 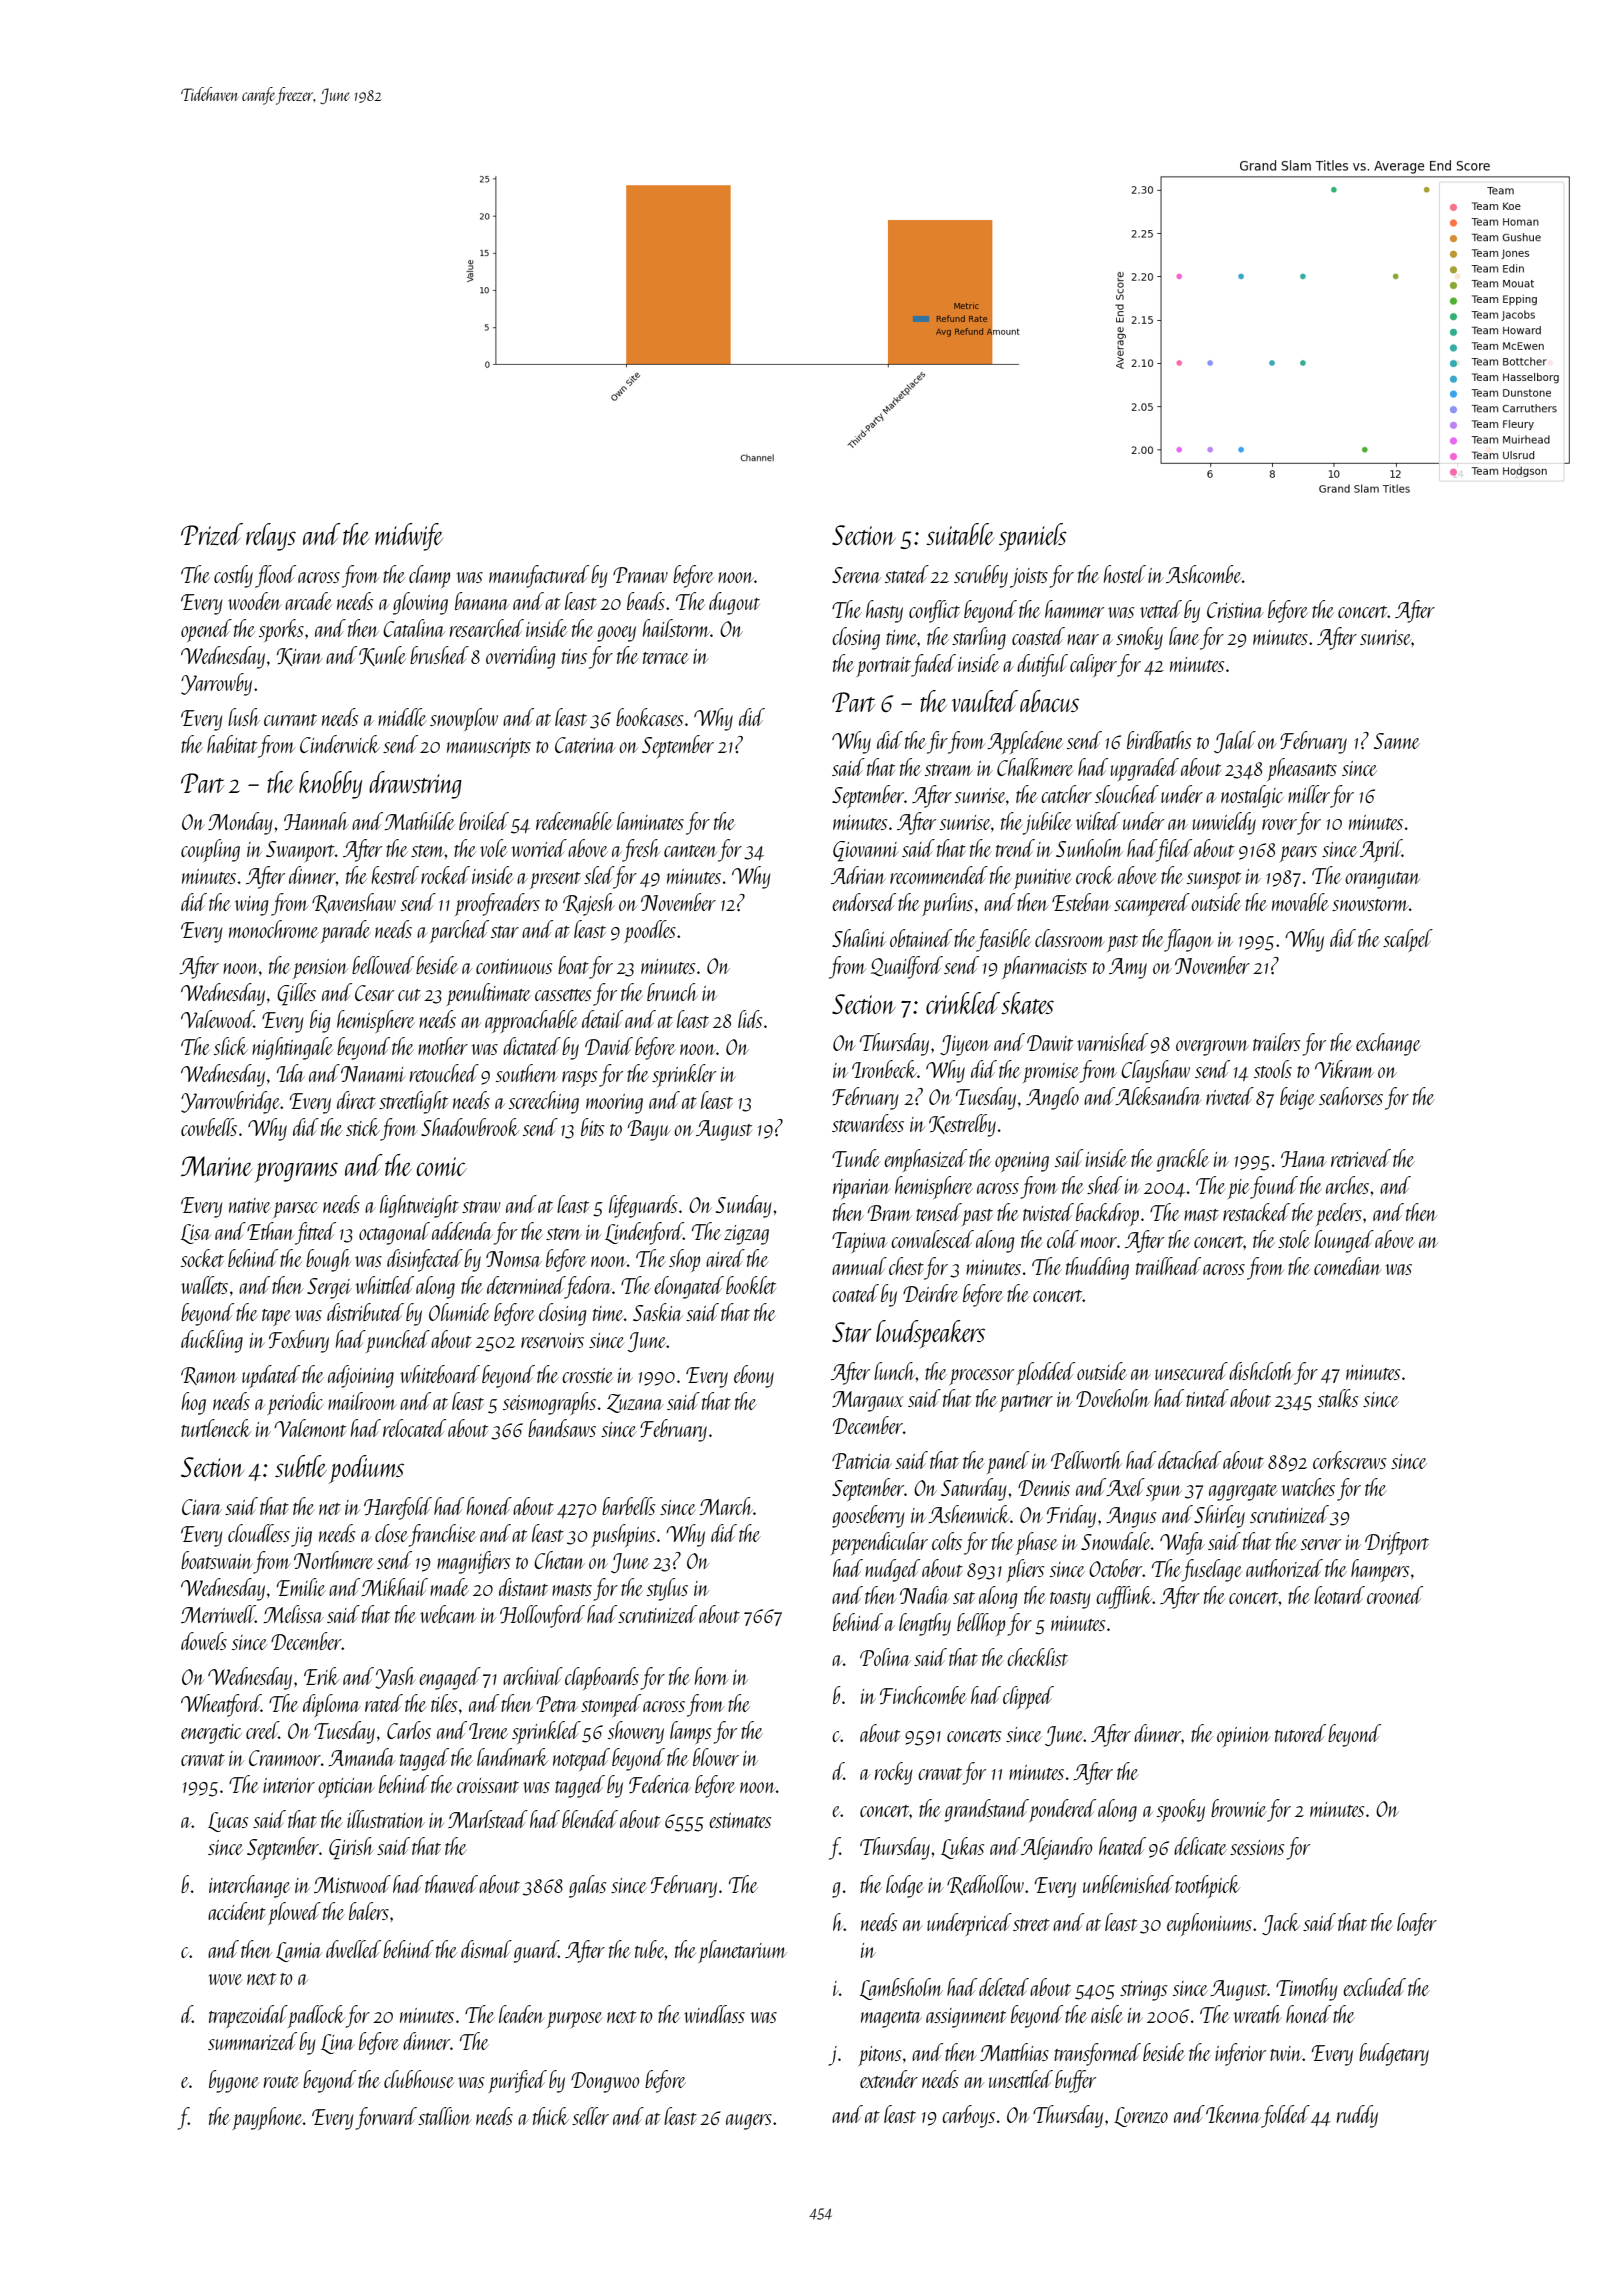 What do you see at coordinates (749, 2122) in the screenshot?
I see `augers` at bounding box center [749, 2122].
